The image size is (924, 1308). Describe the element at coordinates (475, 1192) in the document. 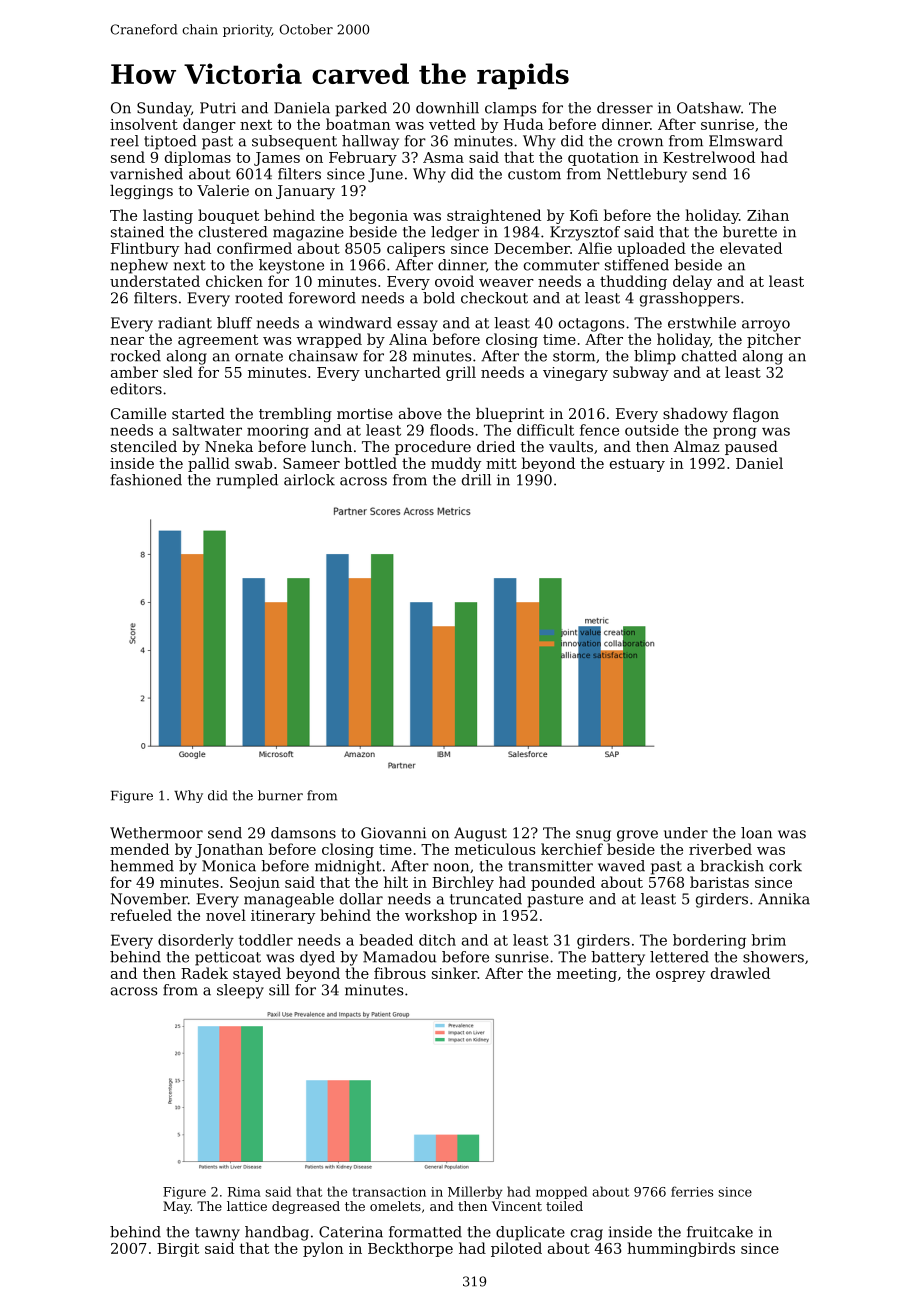

I see `Millerby` at that location.
